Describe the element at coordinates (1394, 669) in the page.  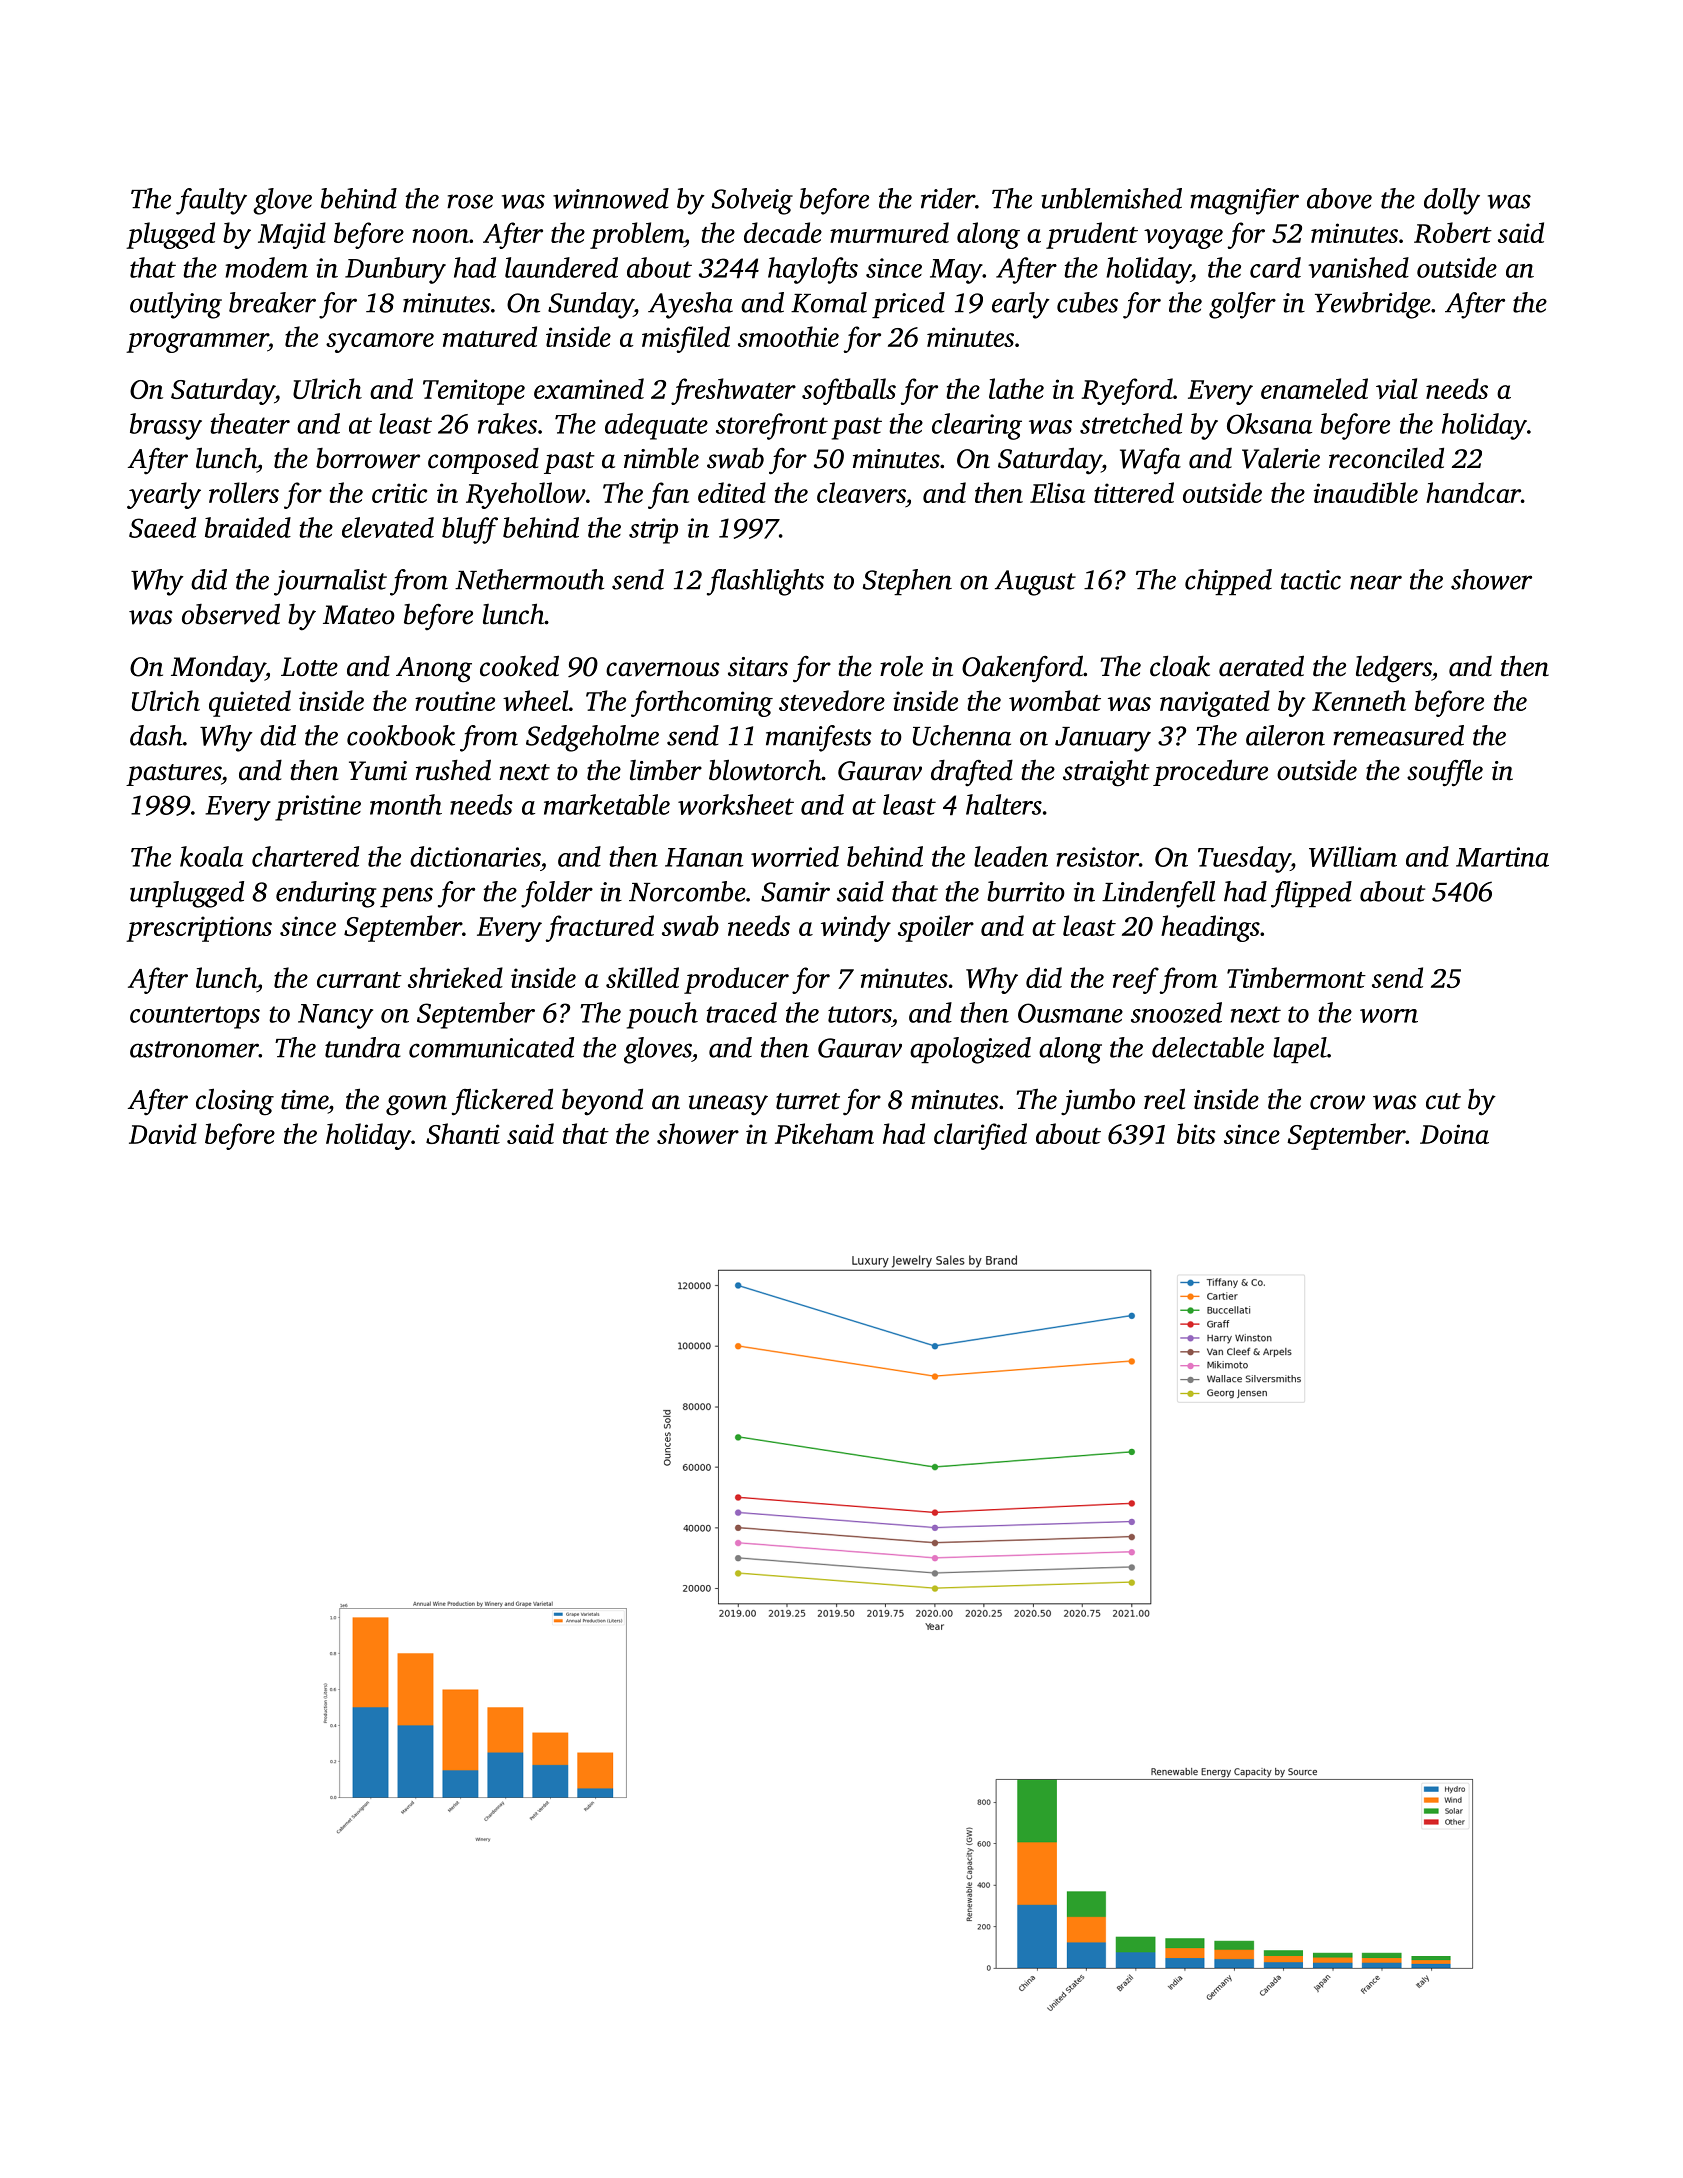
I see `ledgers` at that location.
